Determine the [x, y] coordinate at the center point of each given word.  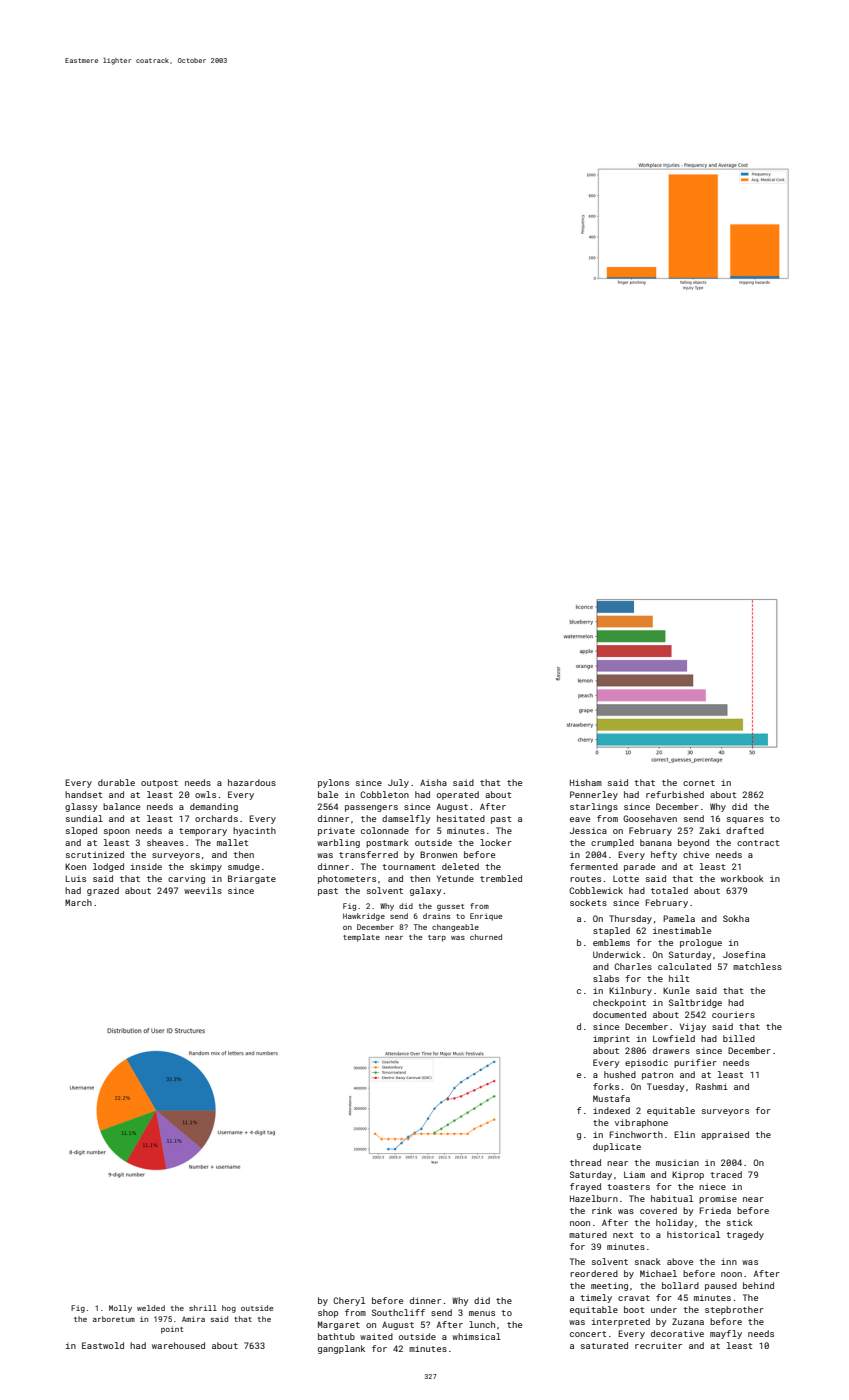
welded [151, 1308]
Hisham [586, 782]
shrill [203, 1308]
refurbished [675, 794]
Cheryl [349, 1301]
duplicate [617, 1147]
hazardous [252, 782]
